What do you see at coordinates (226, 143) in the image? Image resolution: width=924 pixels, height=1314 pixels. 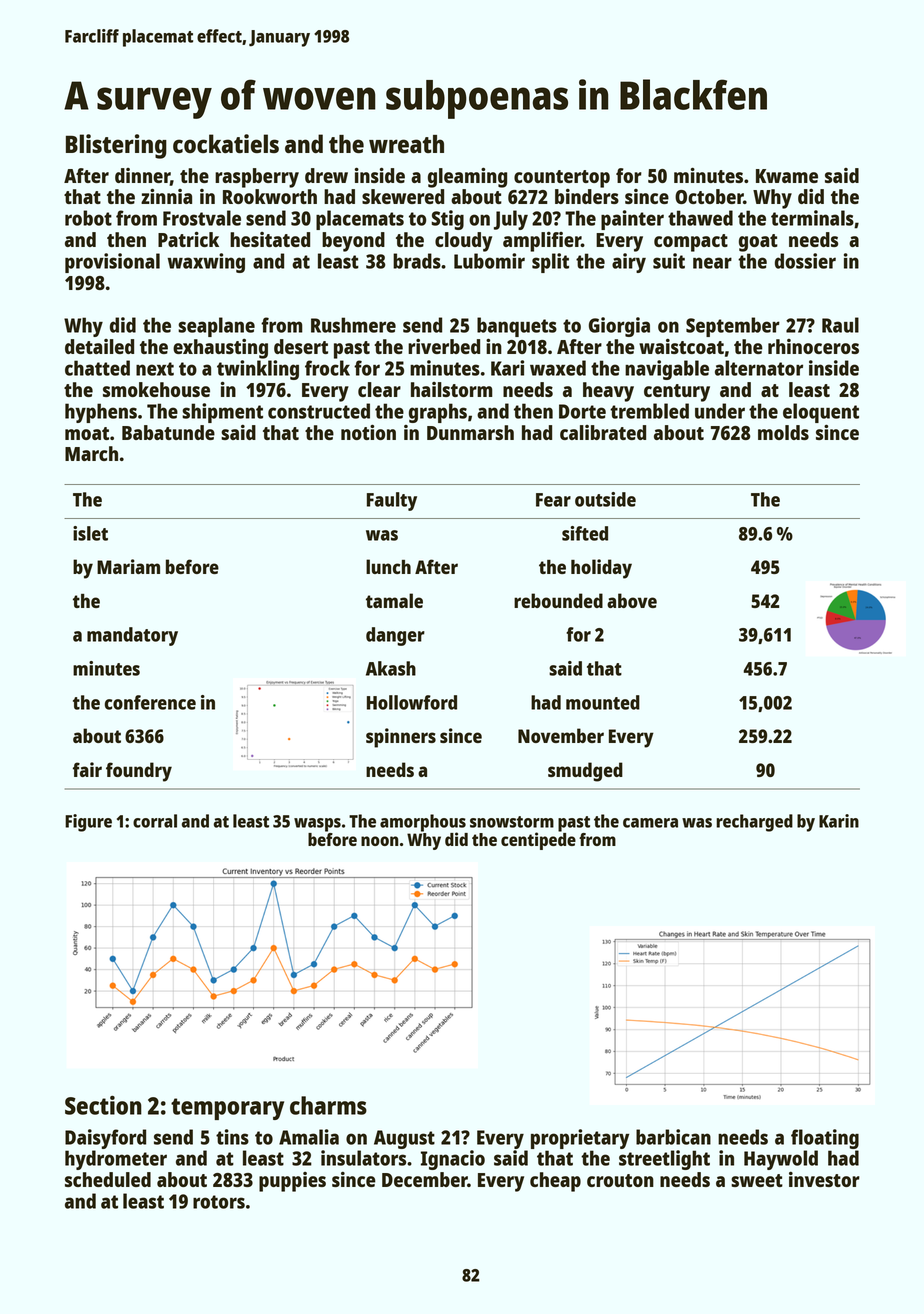 I see `cockatiels` at bounding box center [226, 143].
